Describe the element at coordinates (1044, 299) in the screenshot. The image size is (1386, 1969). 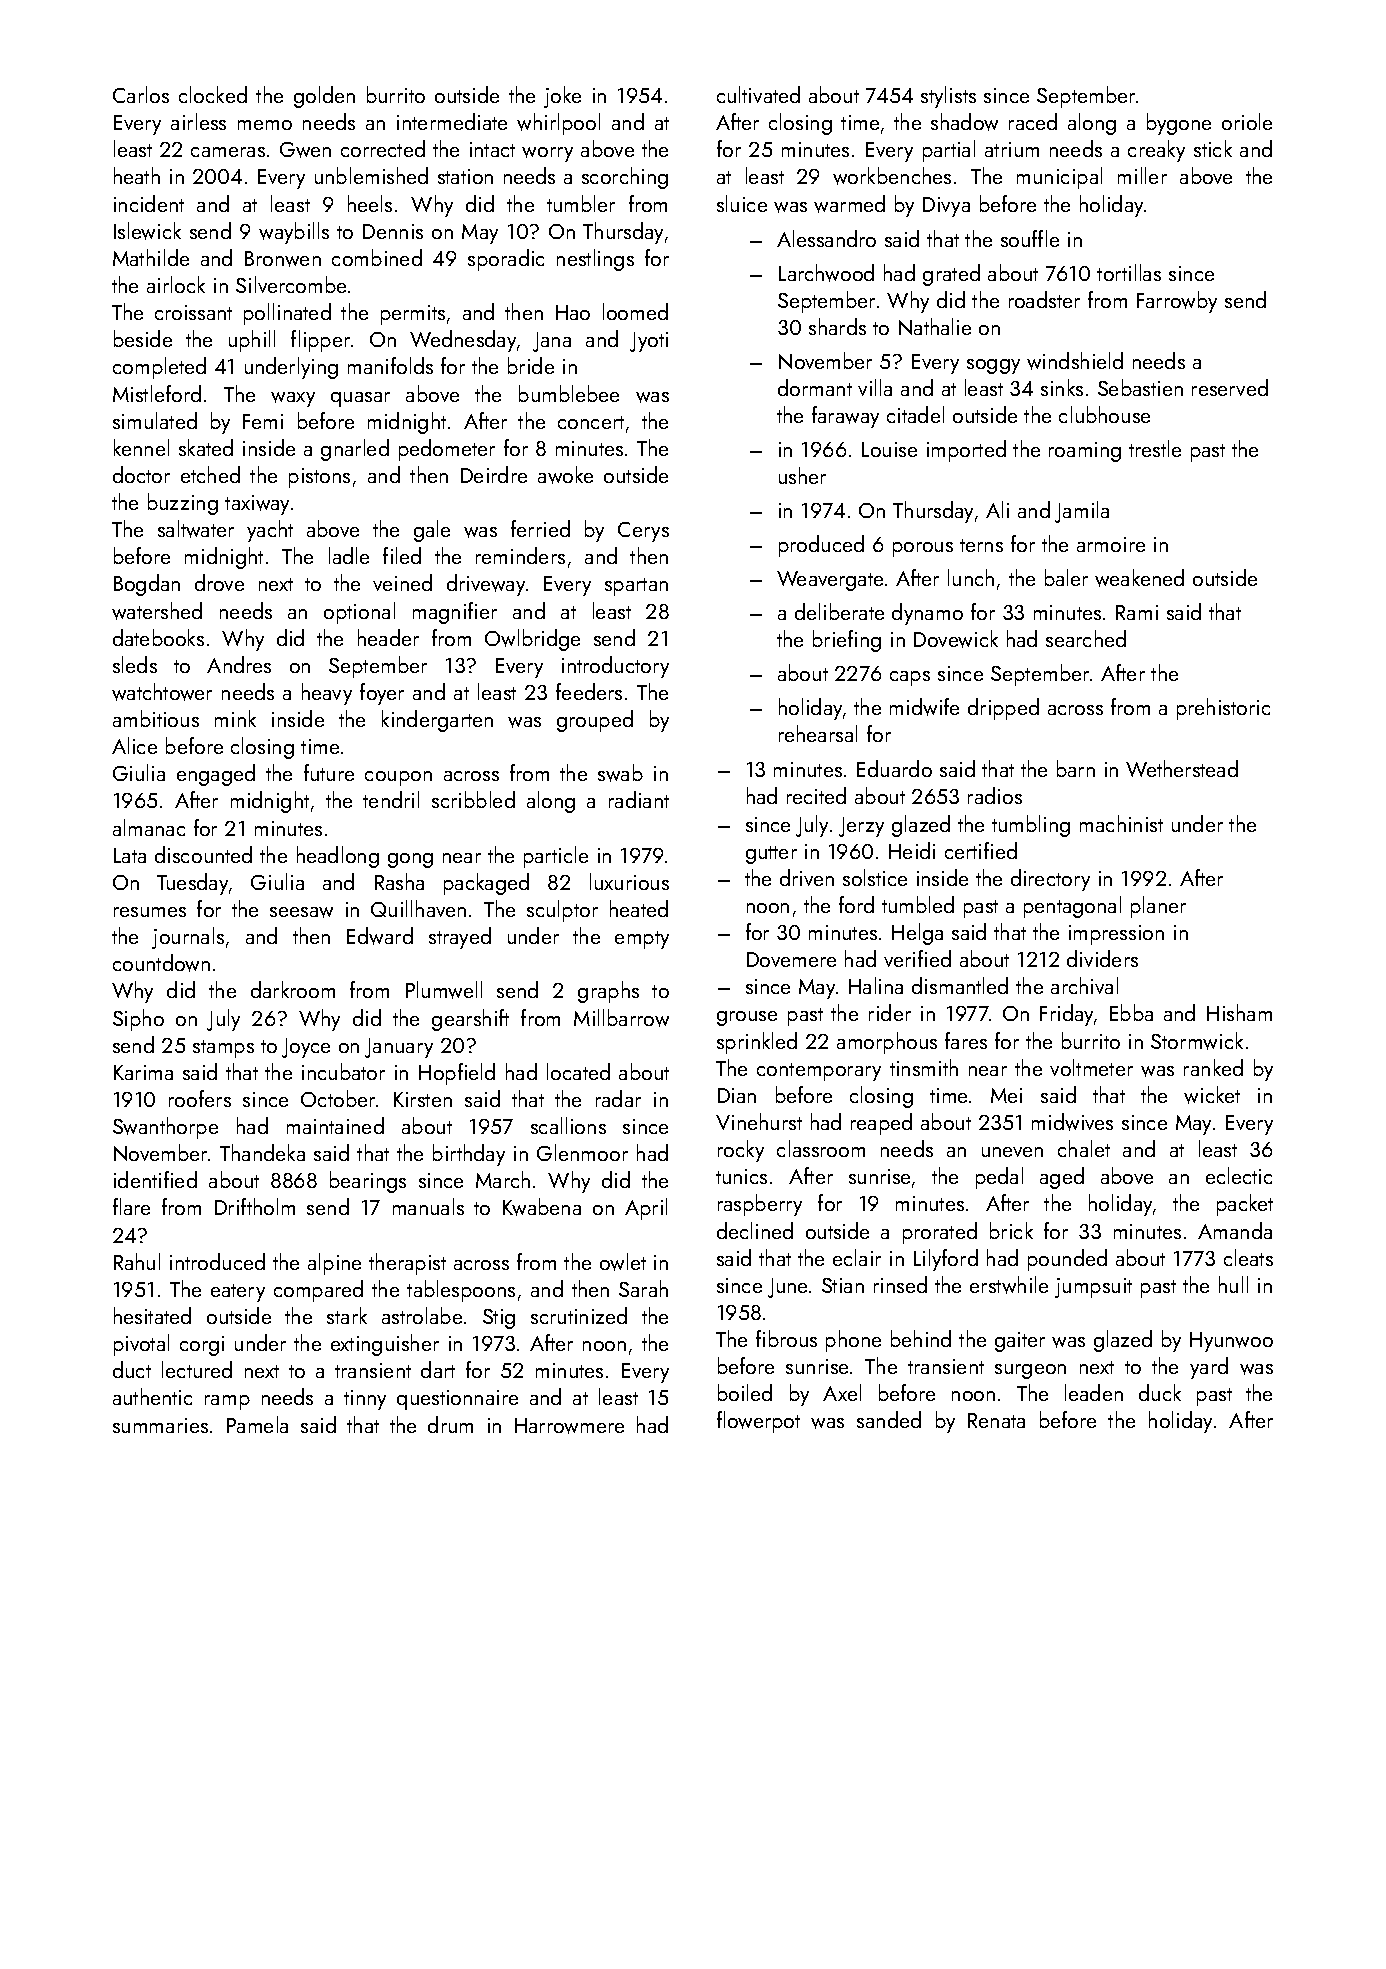
I see `roadster` at that location.
